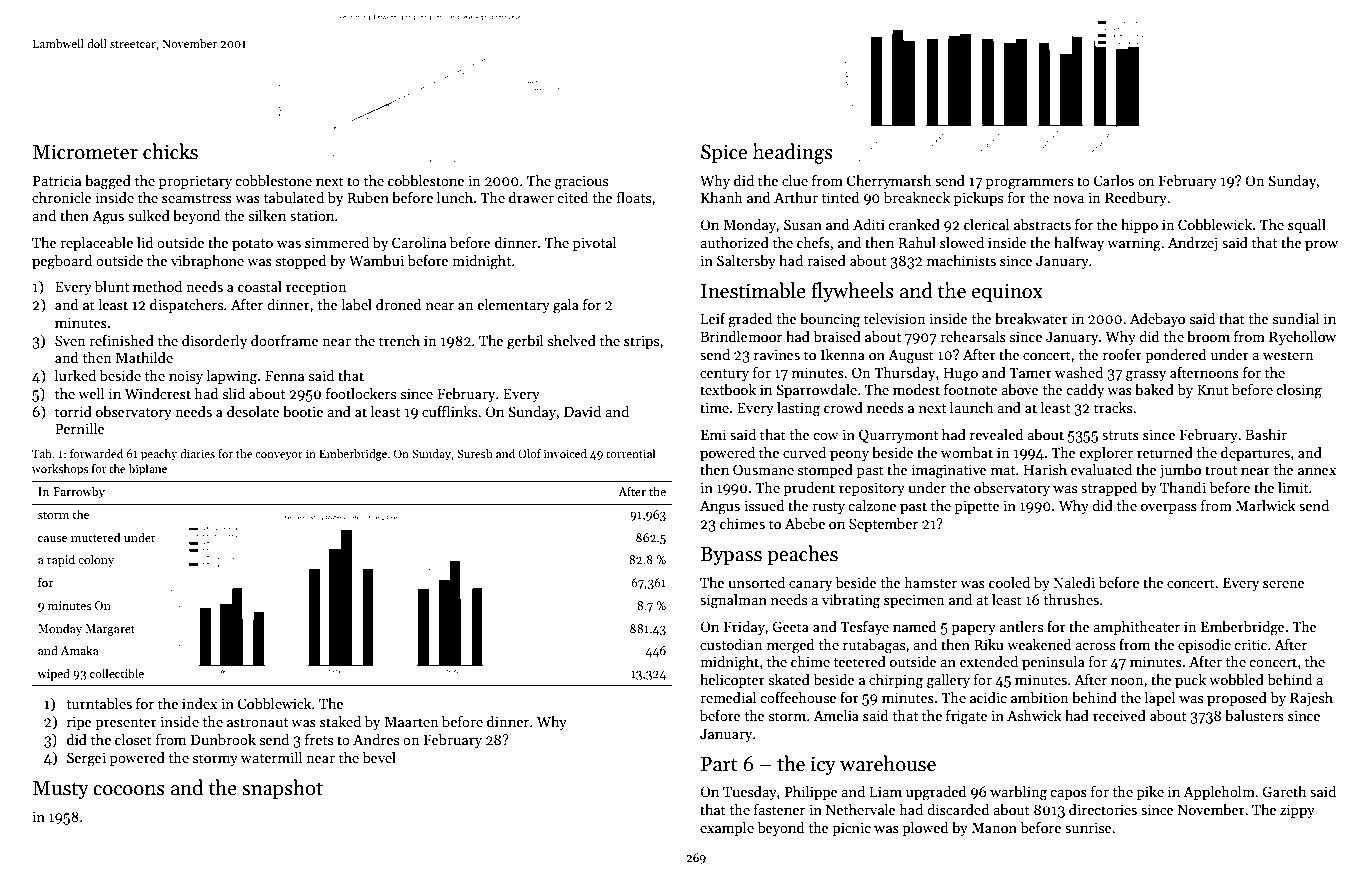 Image resolution: width=1372 pixels, height=887 pixels. What do you see at coordinates (80, 650) in the screenshot?
I see `Amaka` at bounding box center [80, 650].
